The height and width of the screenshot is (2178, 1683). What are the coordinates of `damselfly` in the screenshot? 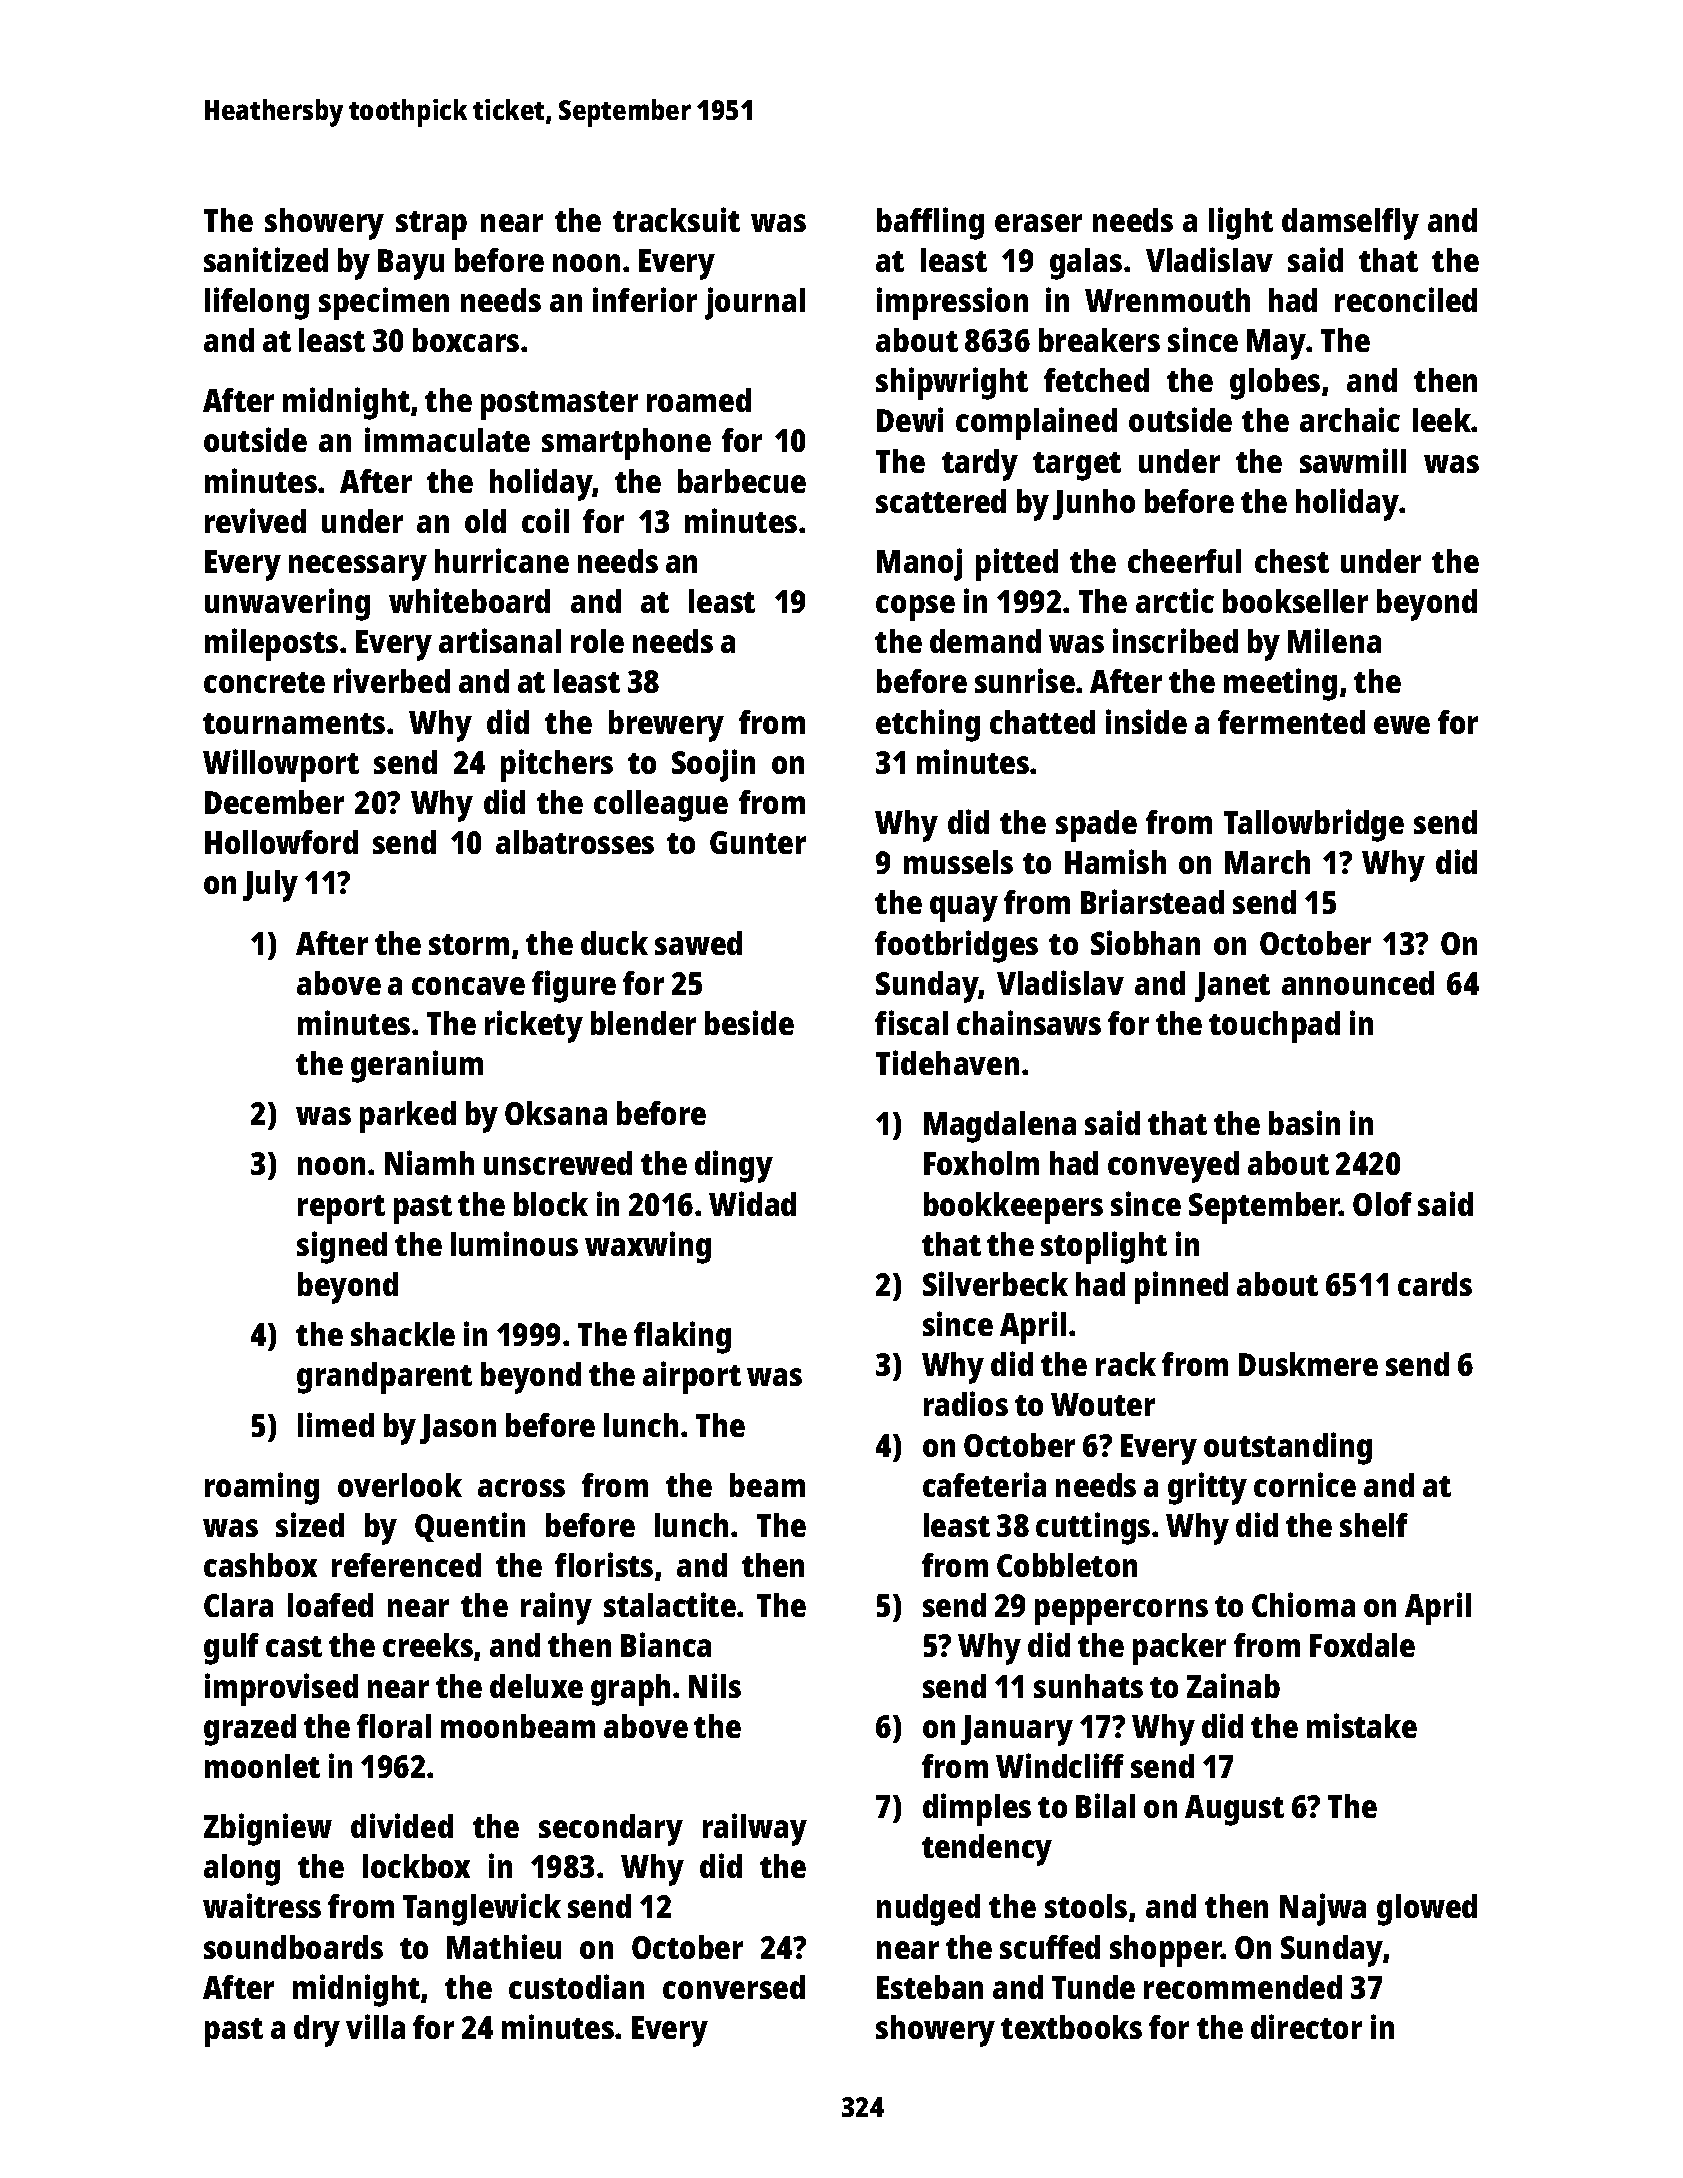 It's located at (1350, 224).
